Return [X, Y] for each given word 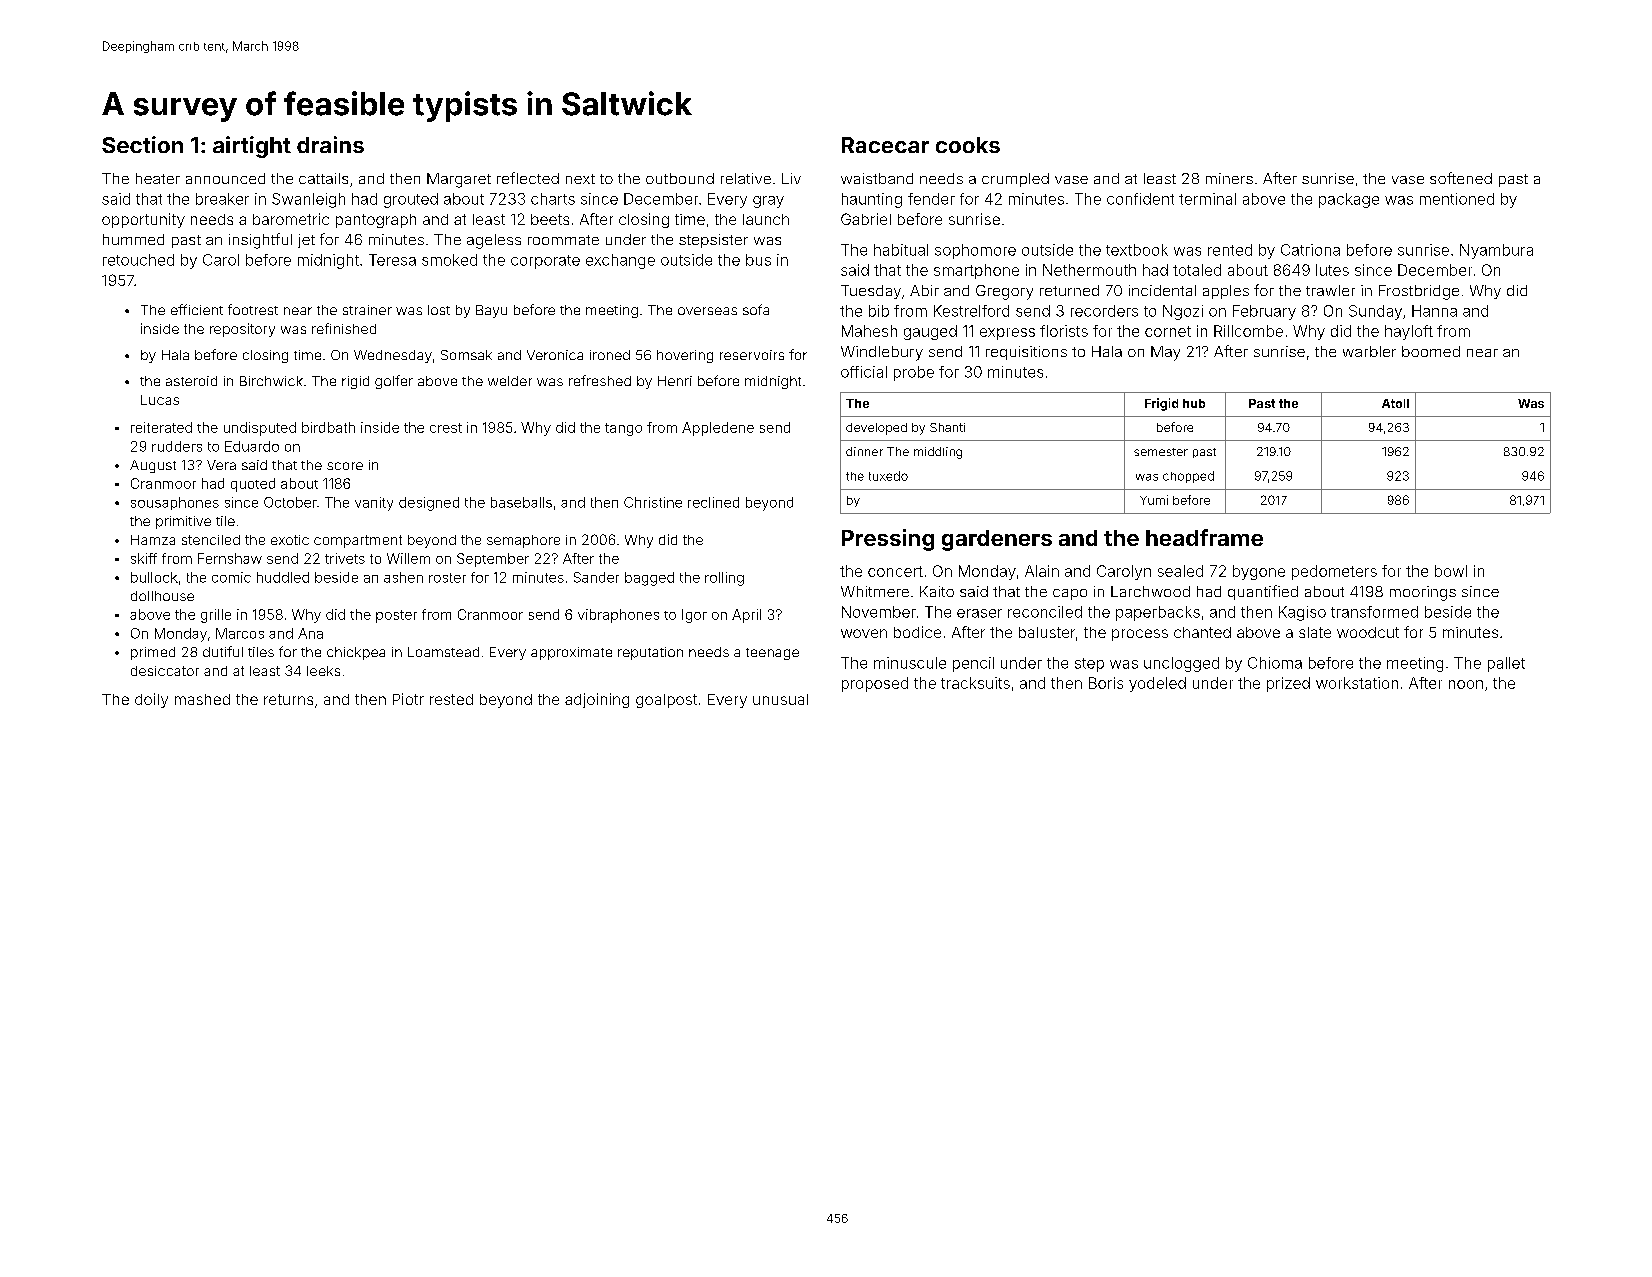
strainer [367, 310]
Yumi [1154, 500]
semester [1161, 452]
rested [451, 699]
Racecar [885, 145]
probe [914, 373]
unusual [780, 699]
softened [1461, 178]
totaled [1197, 270]
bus [758, 260]
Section [142, 144]
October [290, 502]
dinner [864, 451]
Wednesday [393, 356]
